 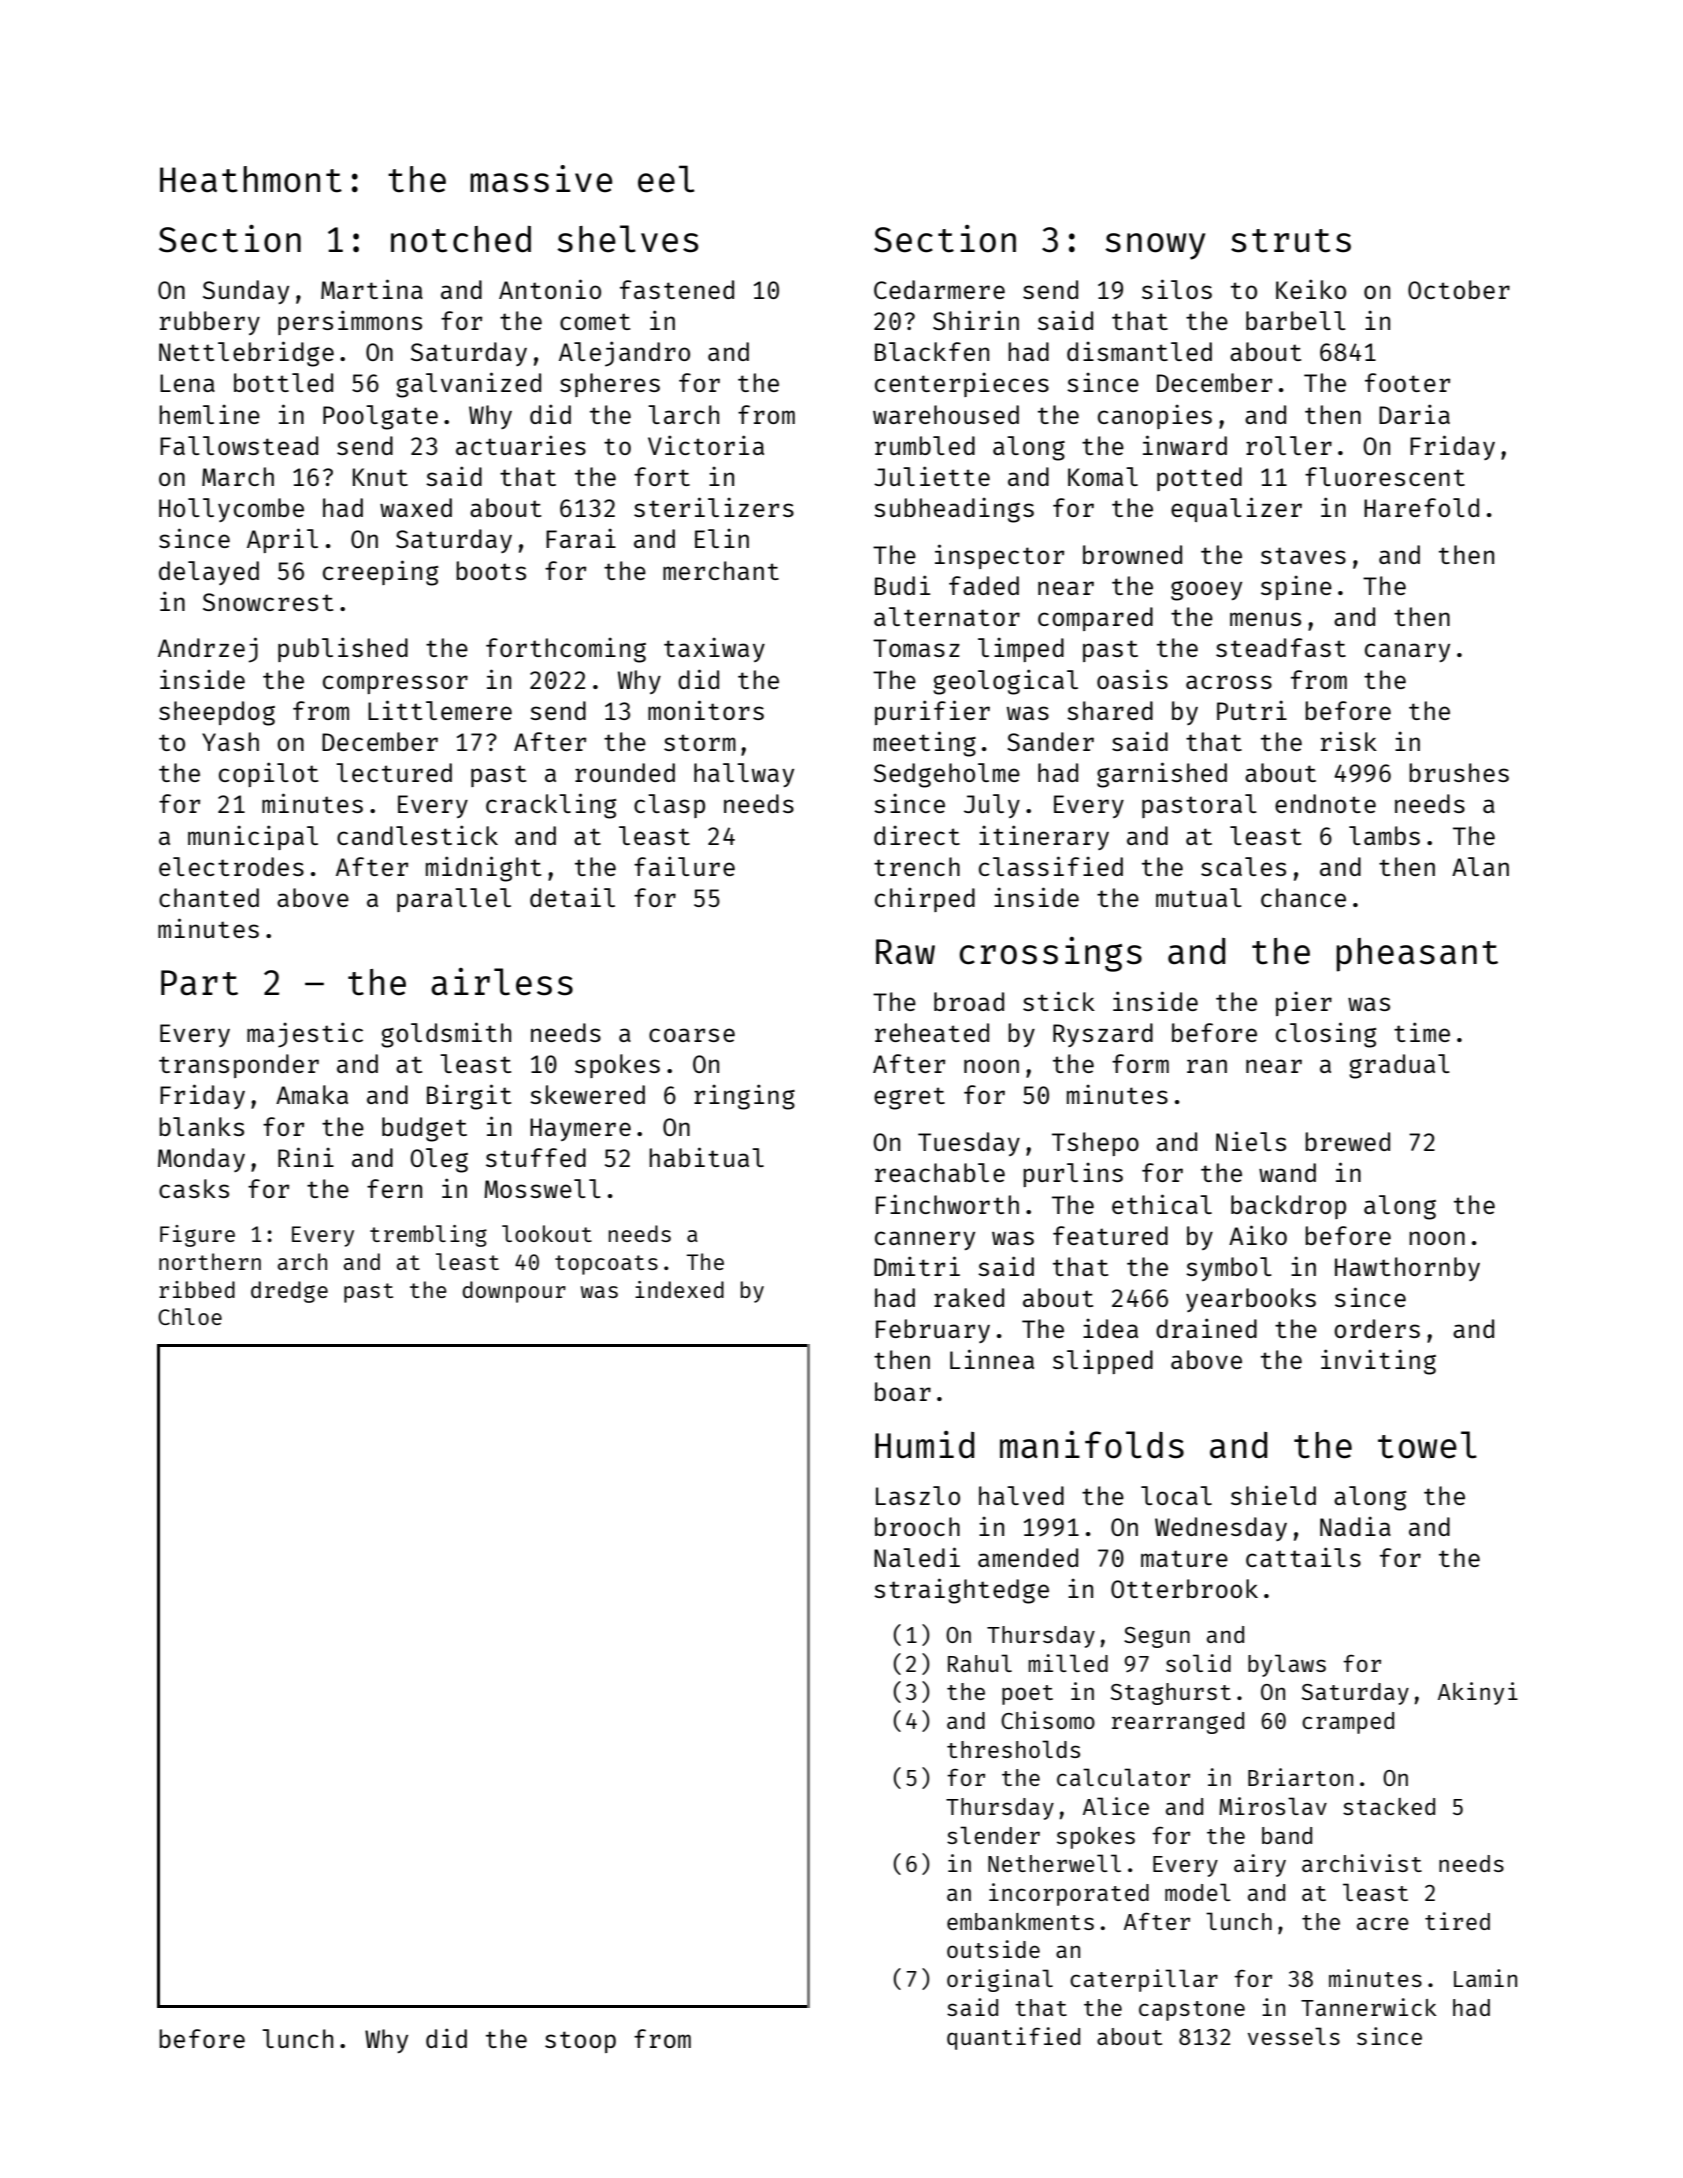 What do you see at coordinates (580, 2042) in the page?
I see `stoop` at bounding box center [580, 2042].
